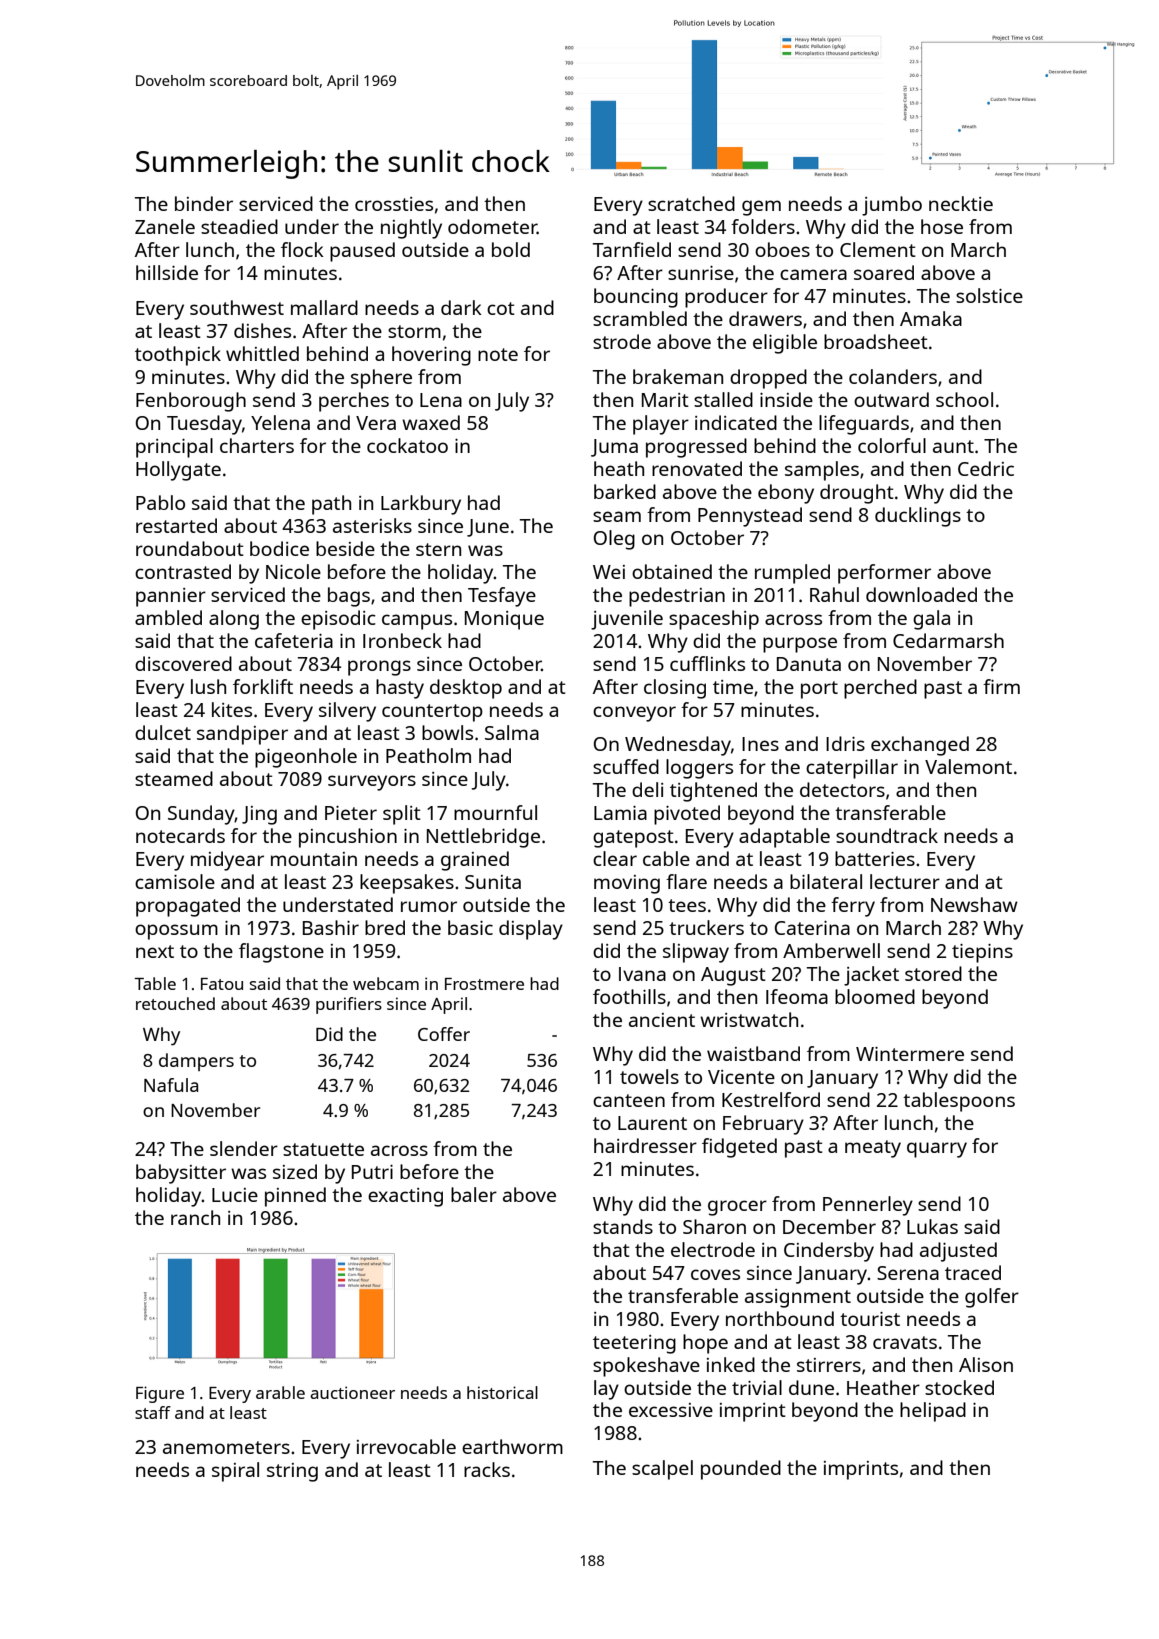  Describe the element at coordinates (665, 400) in the page. I see `Marit` at that location.
